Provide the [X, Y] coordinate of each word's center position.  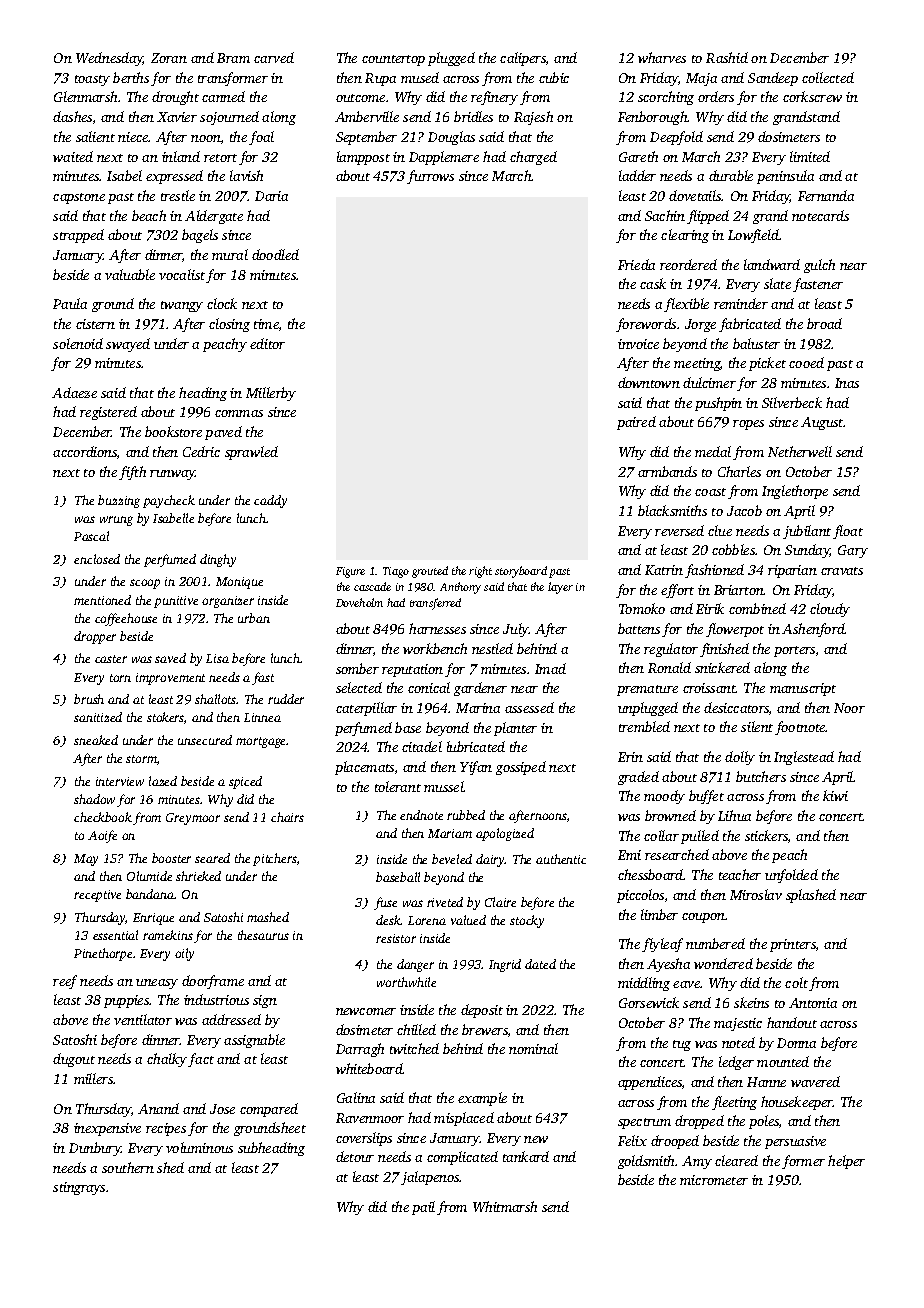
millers [93, 1078]
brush [89, 699]
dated [540, 964]
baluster [756, 343]
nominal [533, 1048]
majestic [738, 1024]
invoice [638, 344]
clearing [685, 236]
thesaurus [263, 935]
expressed [174, 177]
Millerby [271, 394]
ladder [637, 175]
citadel [422, 746]
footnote [800, 728]
